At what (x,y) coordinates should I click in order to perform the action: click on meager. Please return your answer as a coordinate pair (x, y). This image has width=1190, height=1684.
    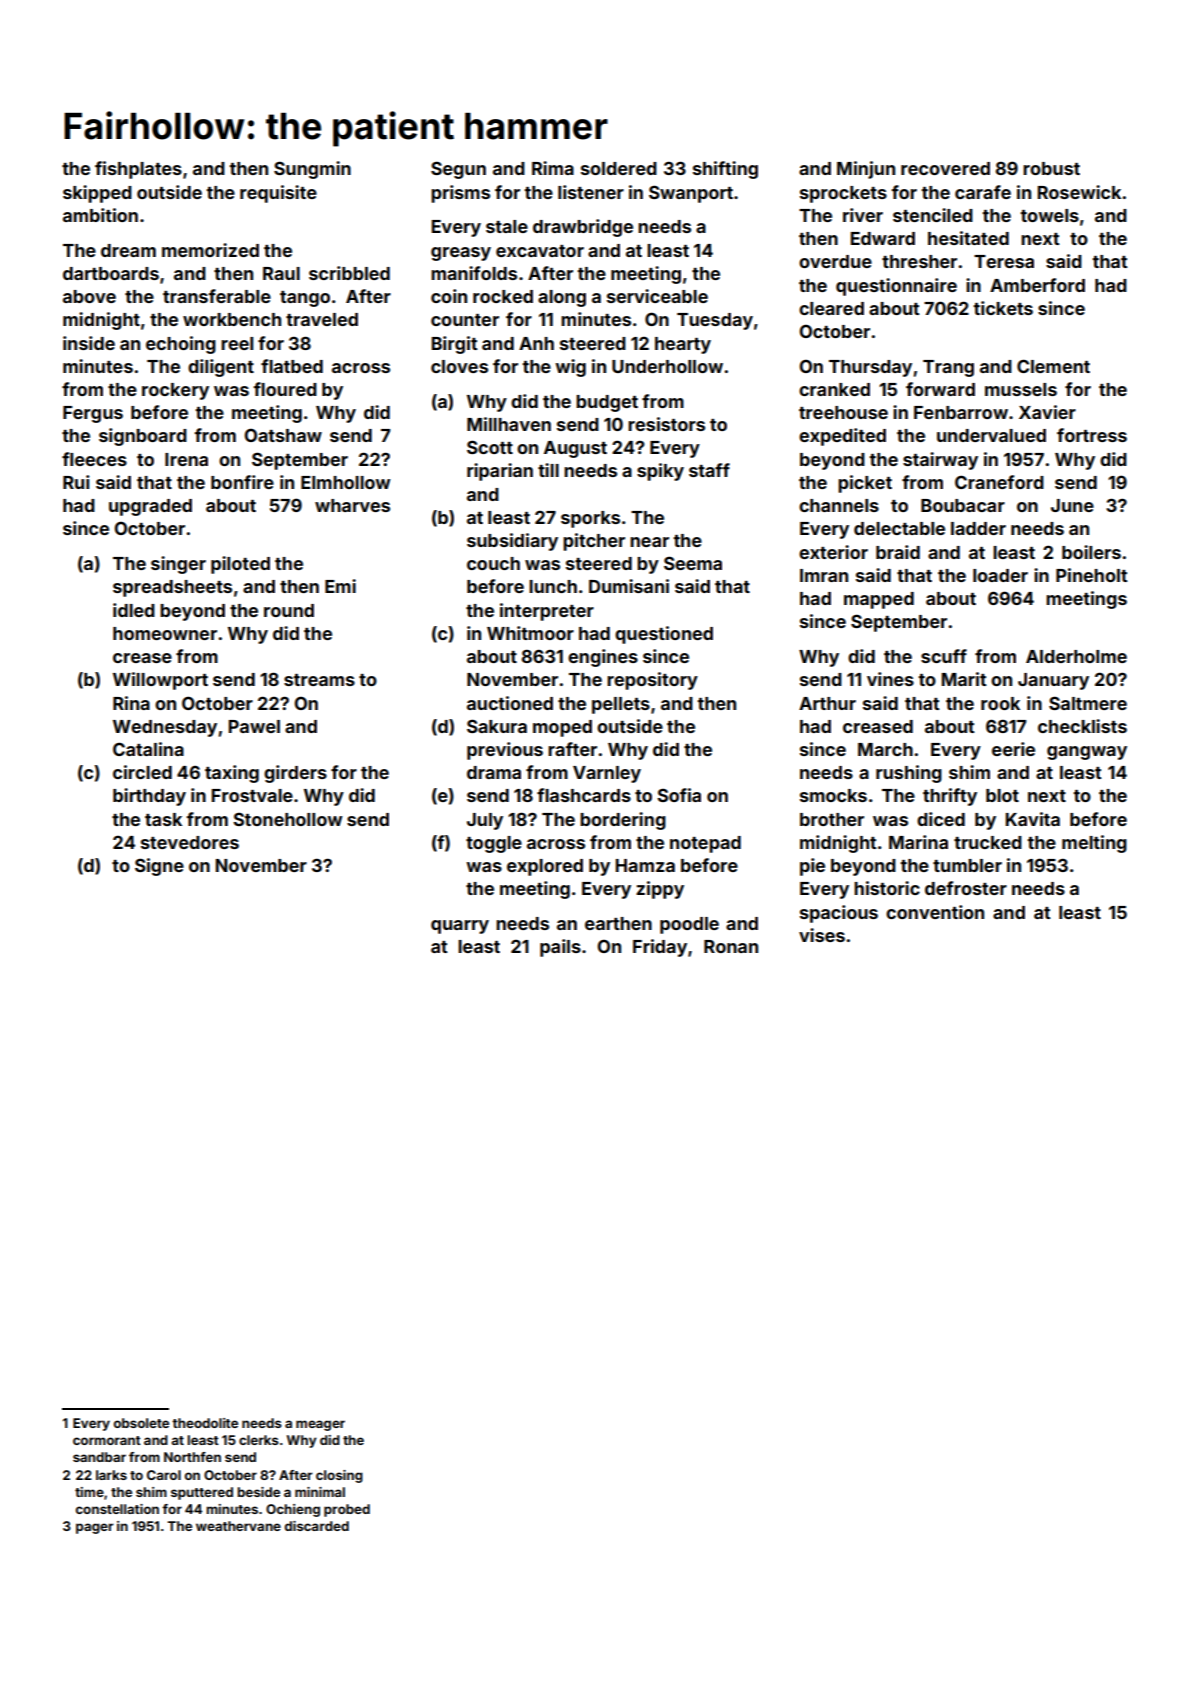
    Looking at the image, I should click on (320, 1425).
